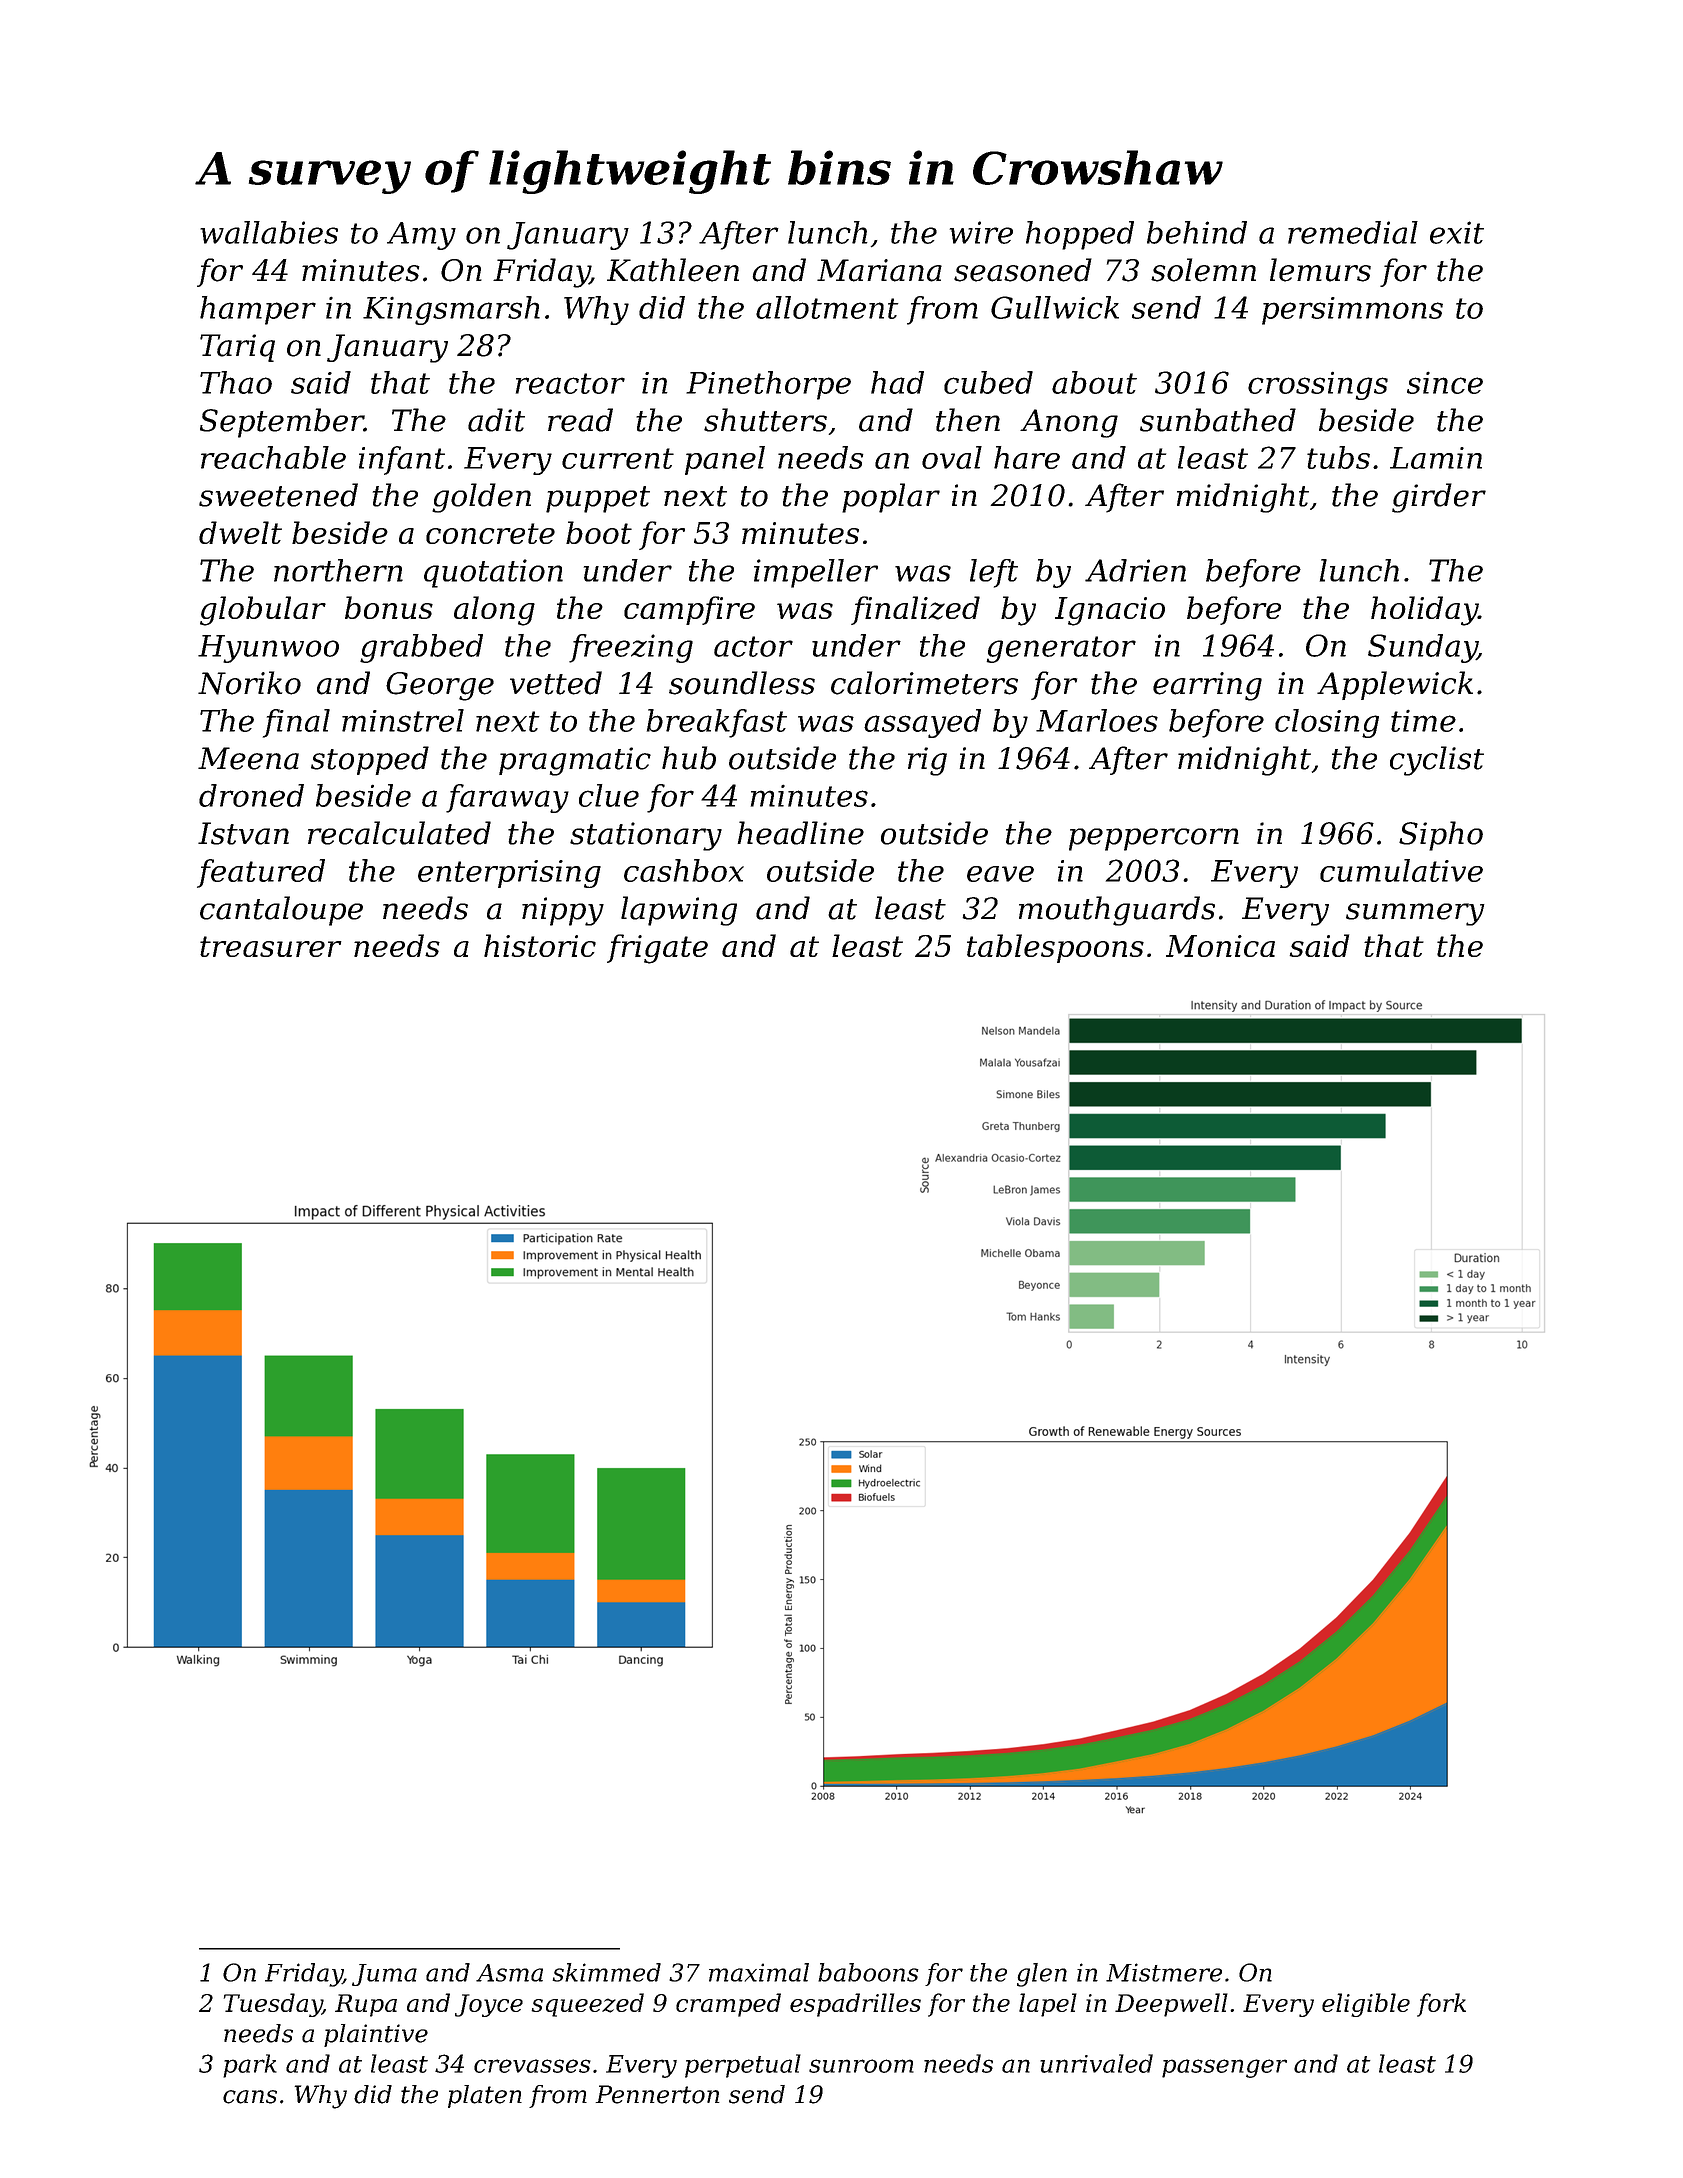 This document has width=1683, height=2178. Describe the element at coordinates (1207, 686) in the document. I see `earring` at that location.
